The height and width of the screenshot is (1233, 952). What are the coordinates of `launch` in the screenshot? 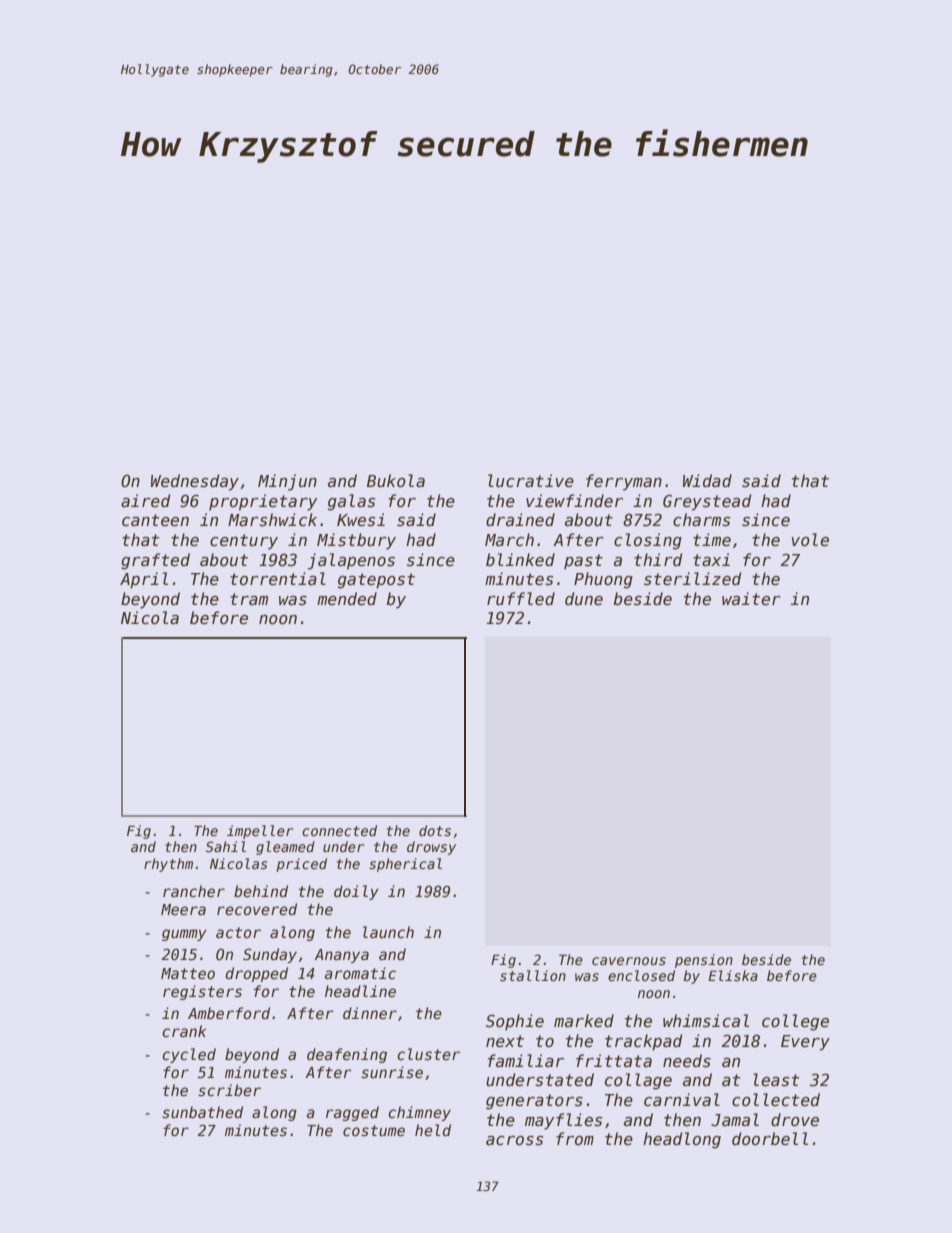 It's located at (388, 932).
